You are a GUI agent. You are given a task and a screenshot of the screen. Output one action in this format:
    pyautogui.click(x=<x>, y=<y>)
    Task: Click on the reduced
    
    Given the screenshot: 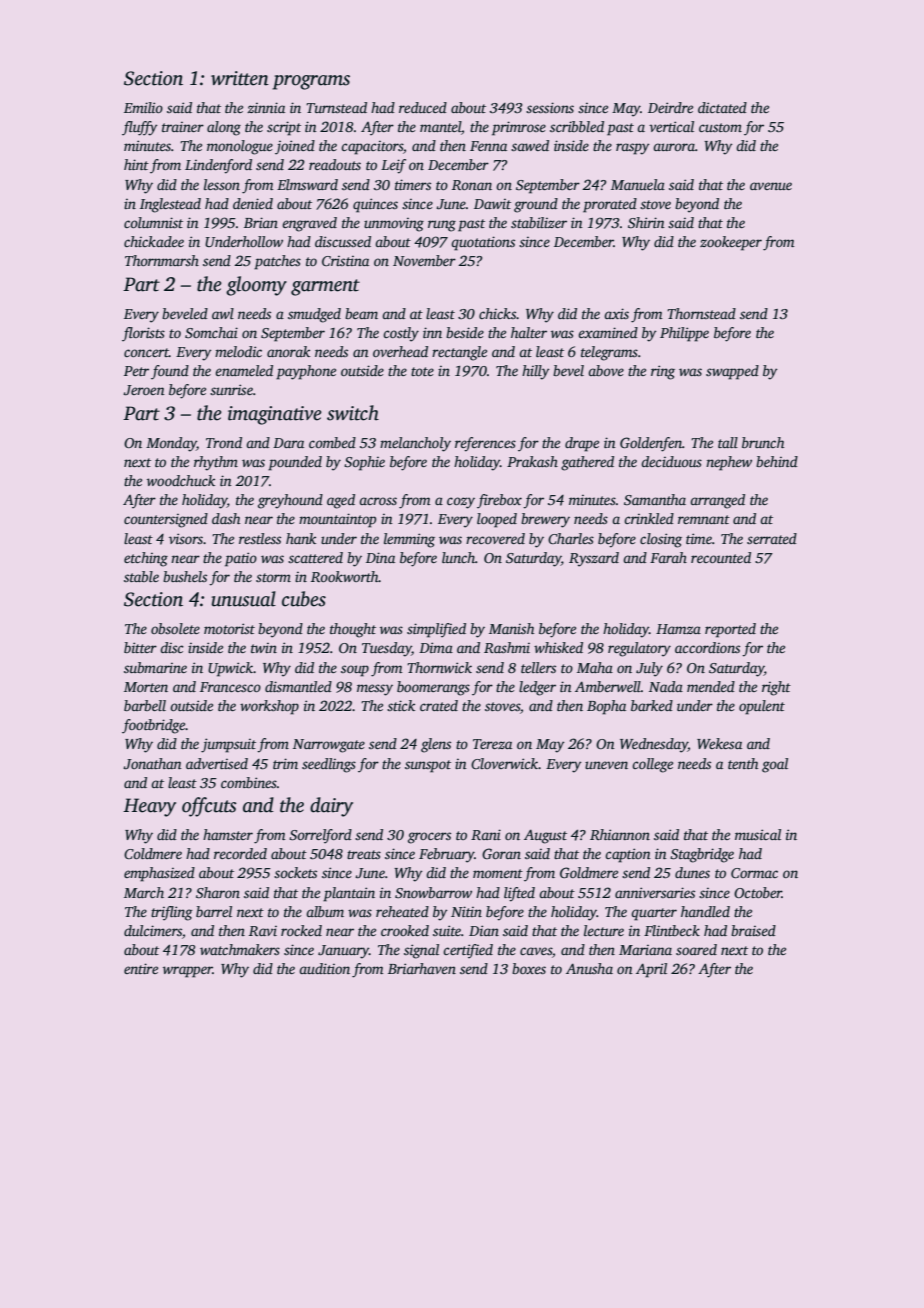 What is the action you would take?
    pyautogui.click(x=423, y=107)
